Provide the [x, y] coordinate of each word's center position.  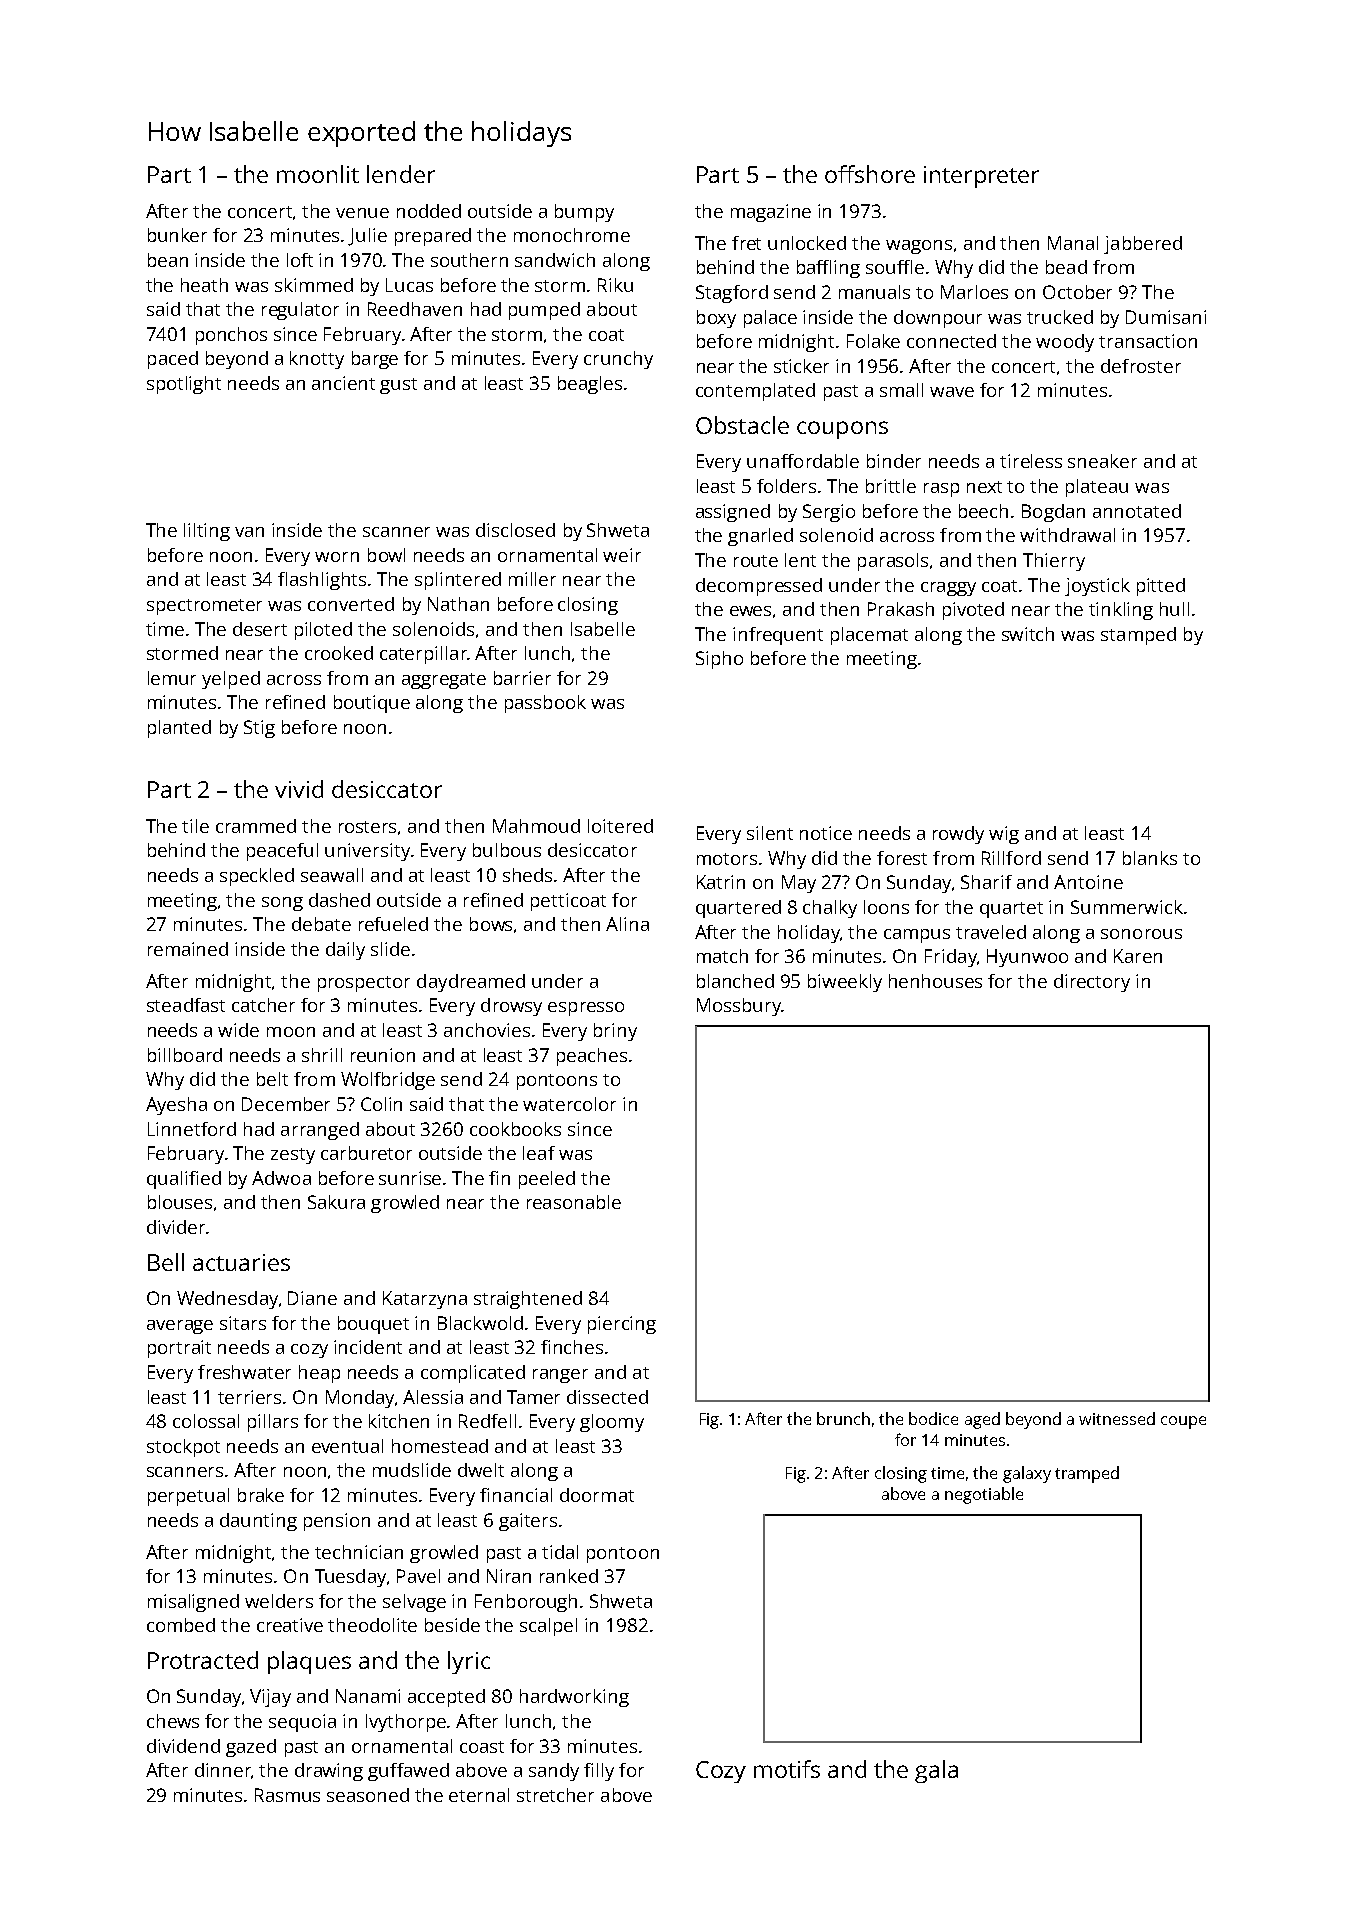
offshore [870, 174]
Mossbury [739, 1007]
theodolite [372, 1625]
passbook [545, 704]
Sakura [336, 1202]
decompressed [759, 587]
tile [195, 826]
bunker [177, 235]
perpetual [188, 1497]
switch [1028, 634]
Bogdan [1053, 513]
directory [1092, 983]
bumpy [584, 213]
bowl [386, 555]
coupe [1183, 1422]
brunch [843, 1418]
